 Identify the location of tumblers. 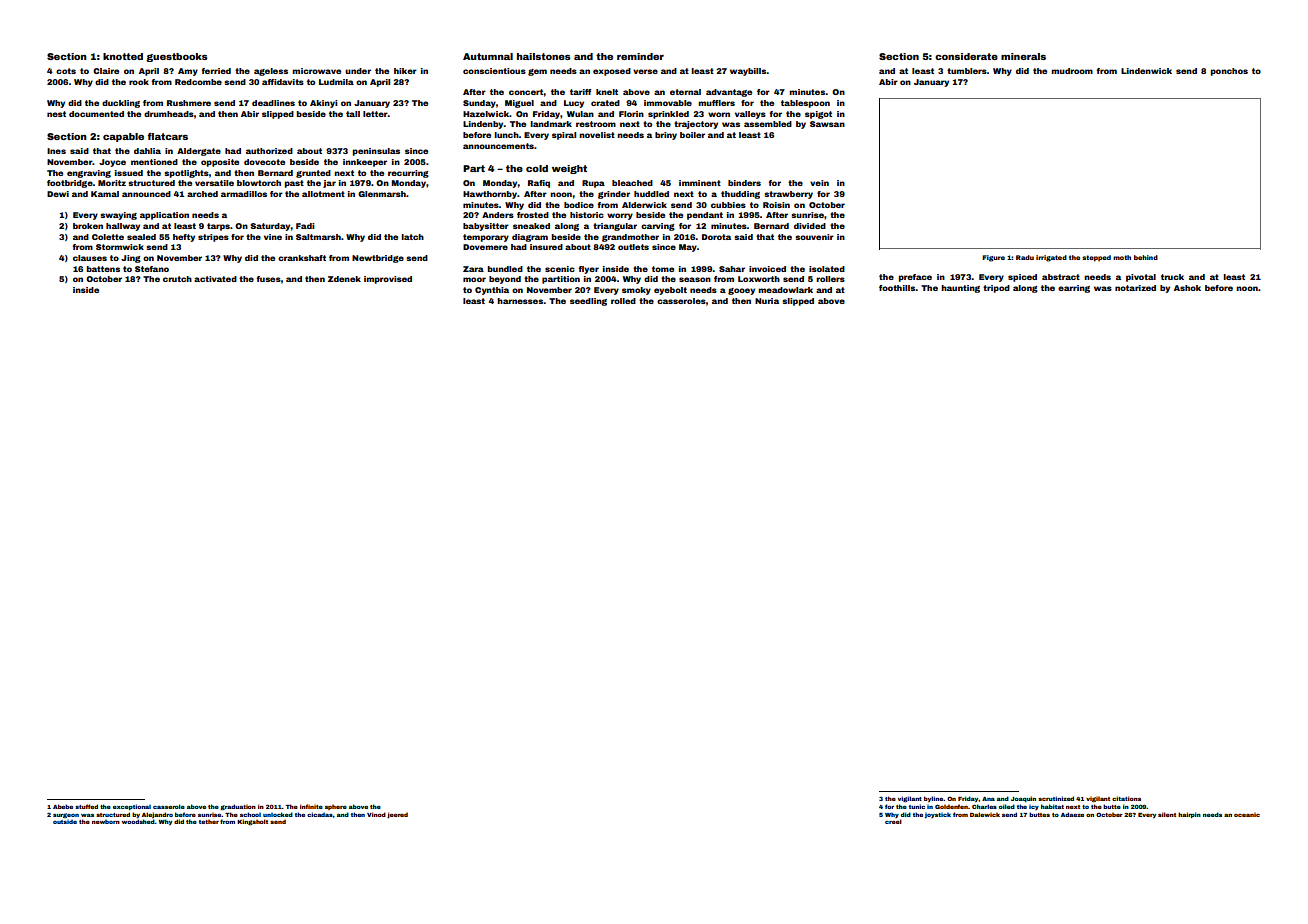
(967, 71).
